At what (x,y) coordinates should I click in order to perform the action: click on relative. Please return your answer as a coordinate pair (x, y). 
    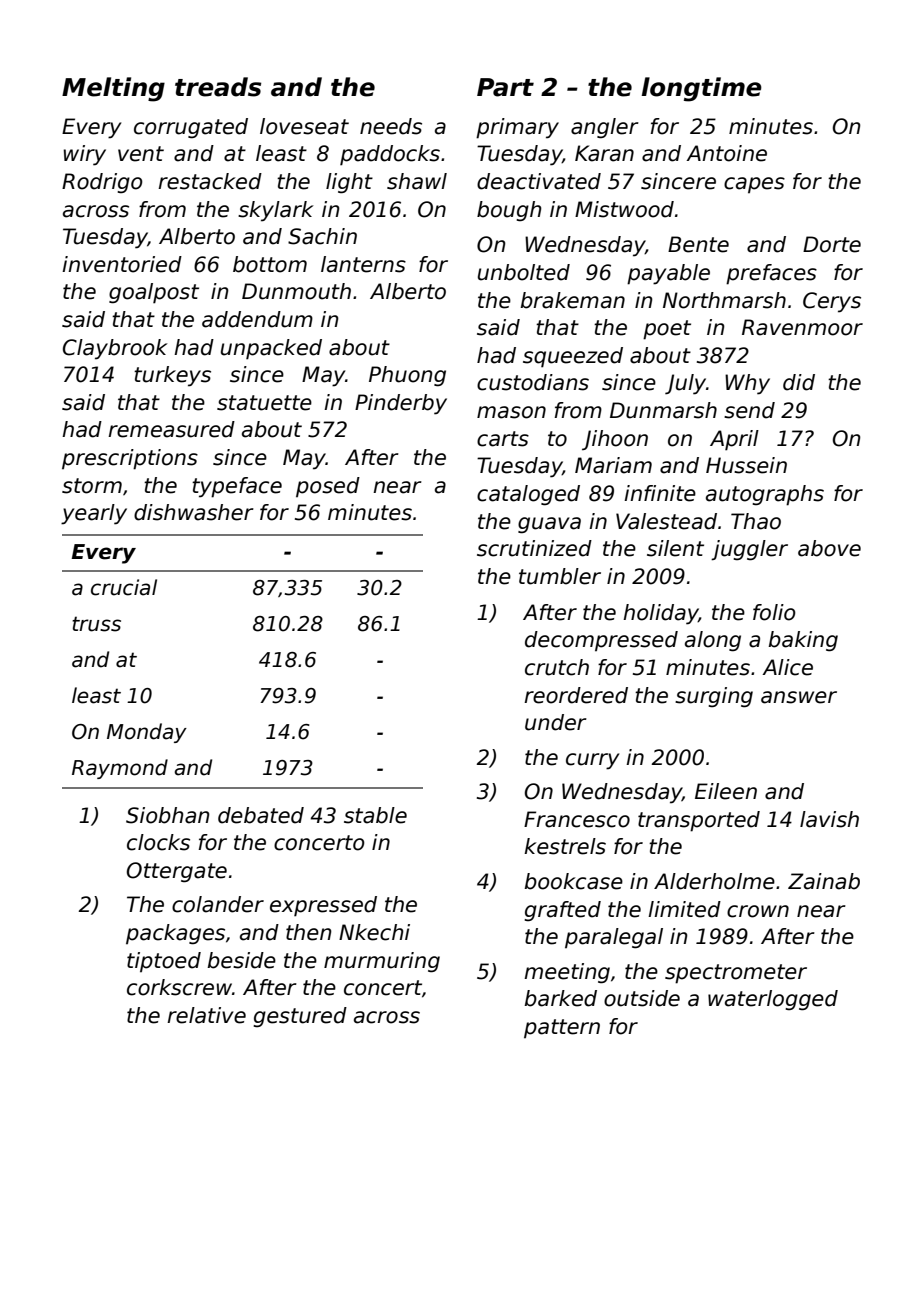
    Looking at the image, I should click on (206, 1015).
